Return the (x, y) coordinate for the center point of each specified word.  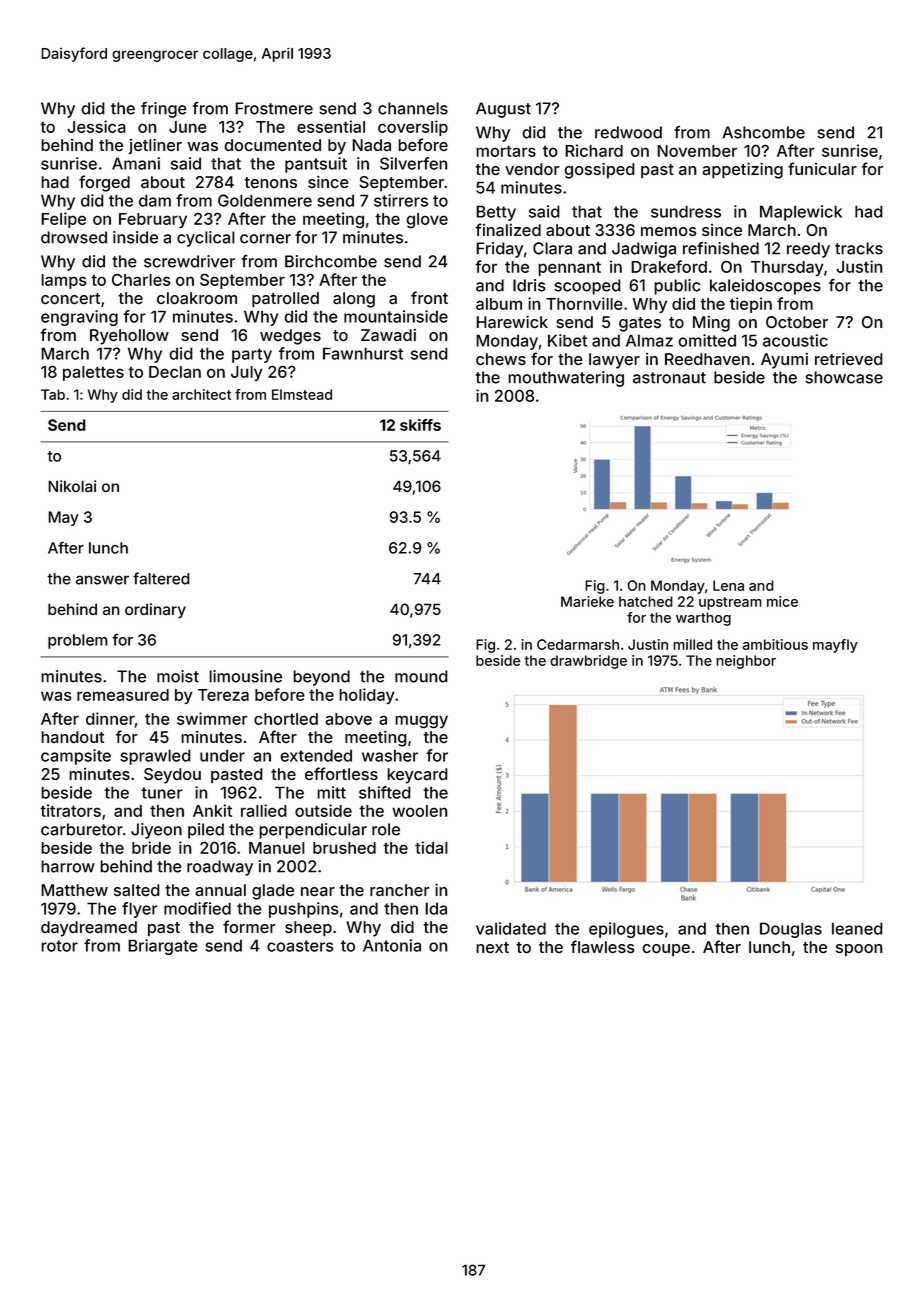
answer (102, 580)
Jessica (96, 126)
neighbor (746, 662)
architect (201, 394)
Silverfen (414, 163)
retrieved (849, 359)
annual (220, 890)
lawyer (614, 361)
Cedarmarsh (578, 644)
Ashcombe (763, 132)
